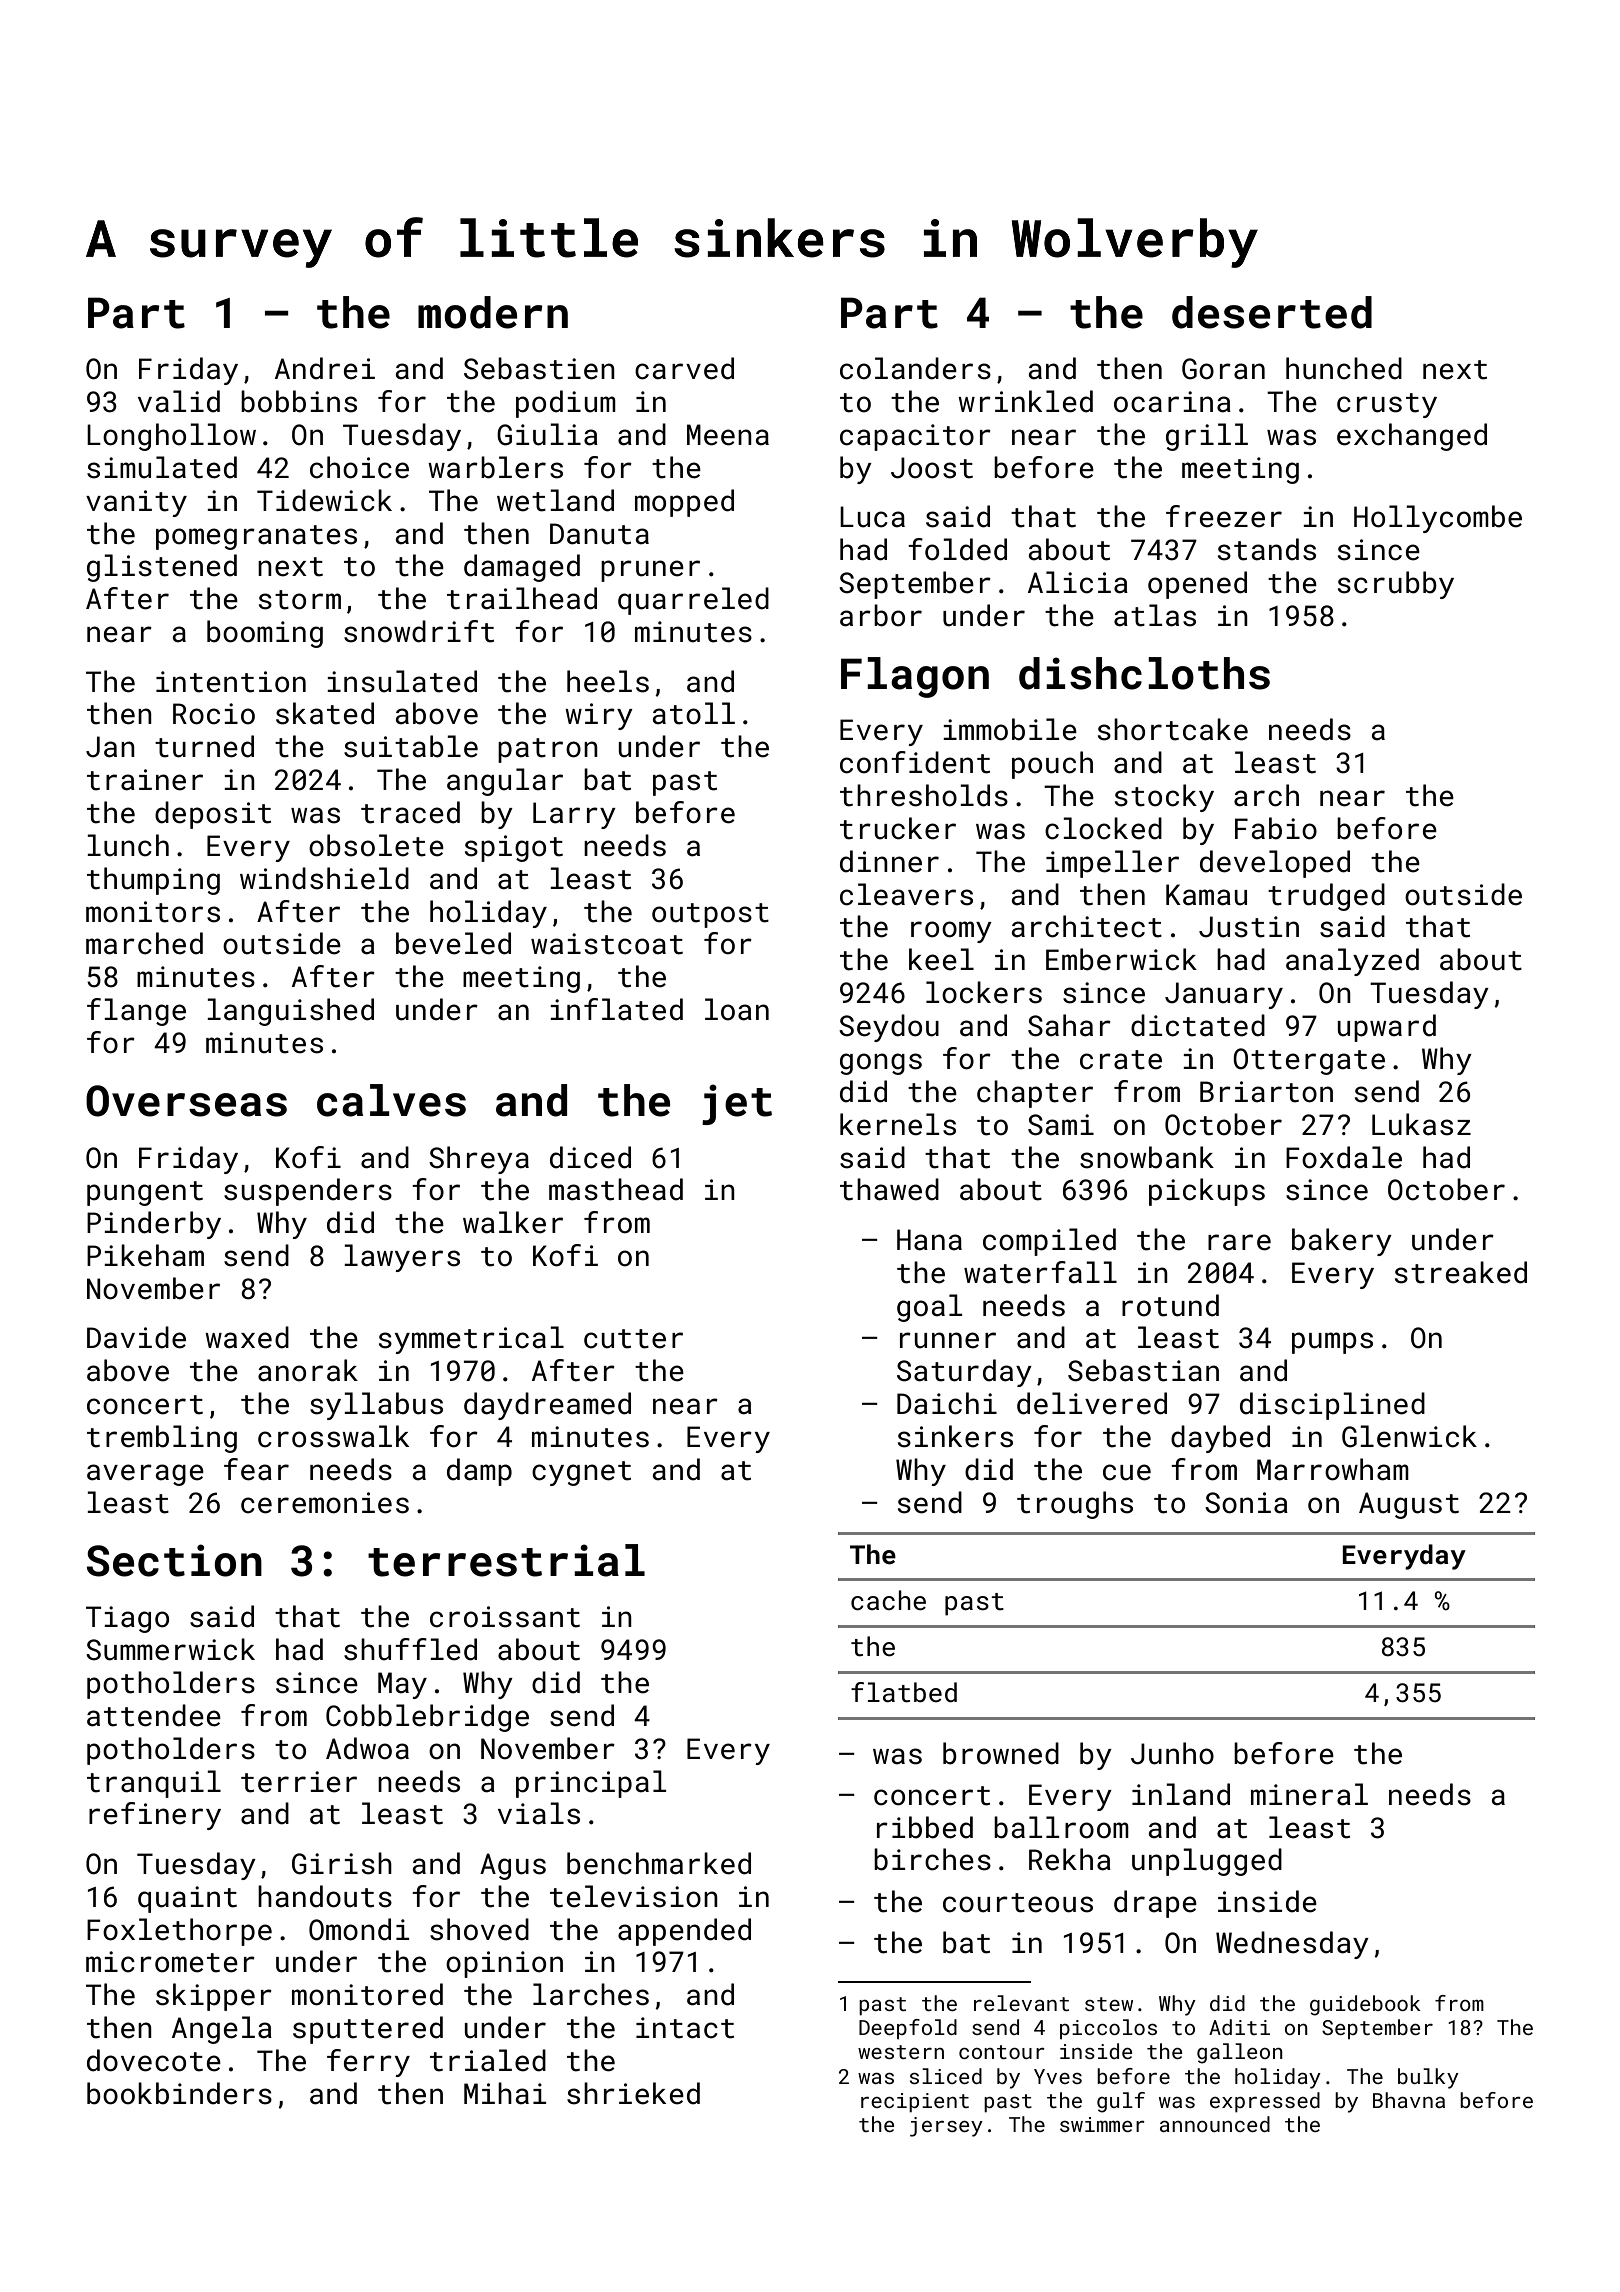 This screenshot has width=1620, height=2292. What do you see at coordinates (505, 2093) in the screenshot?
I see `Mihai` at bounding box center [505, 2093].
